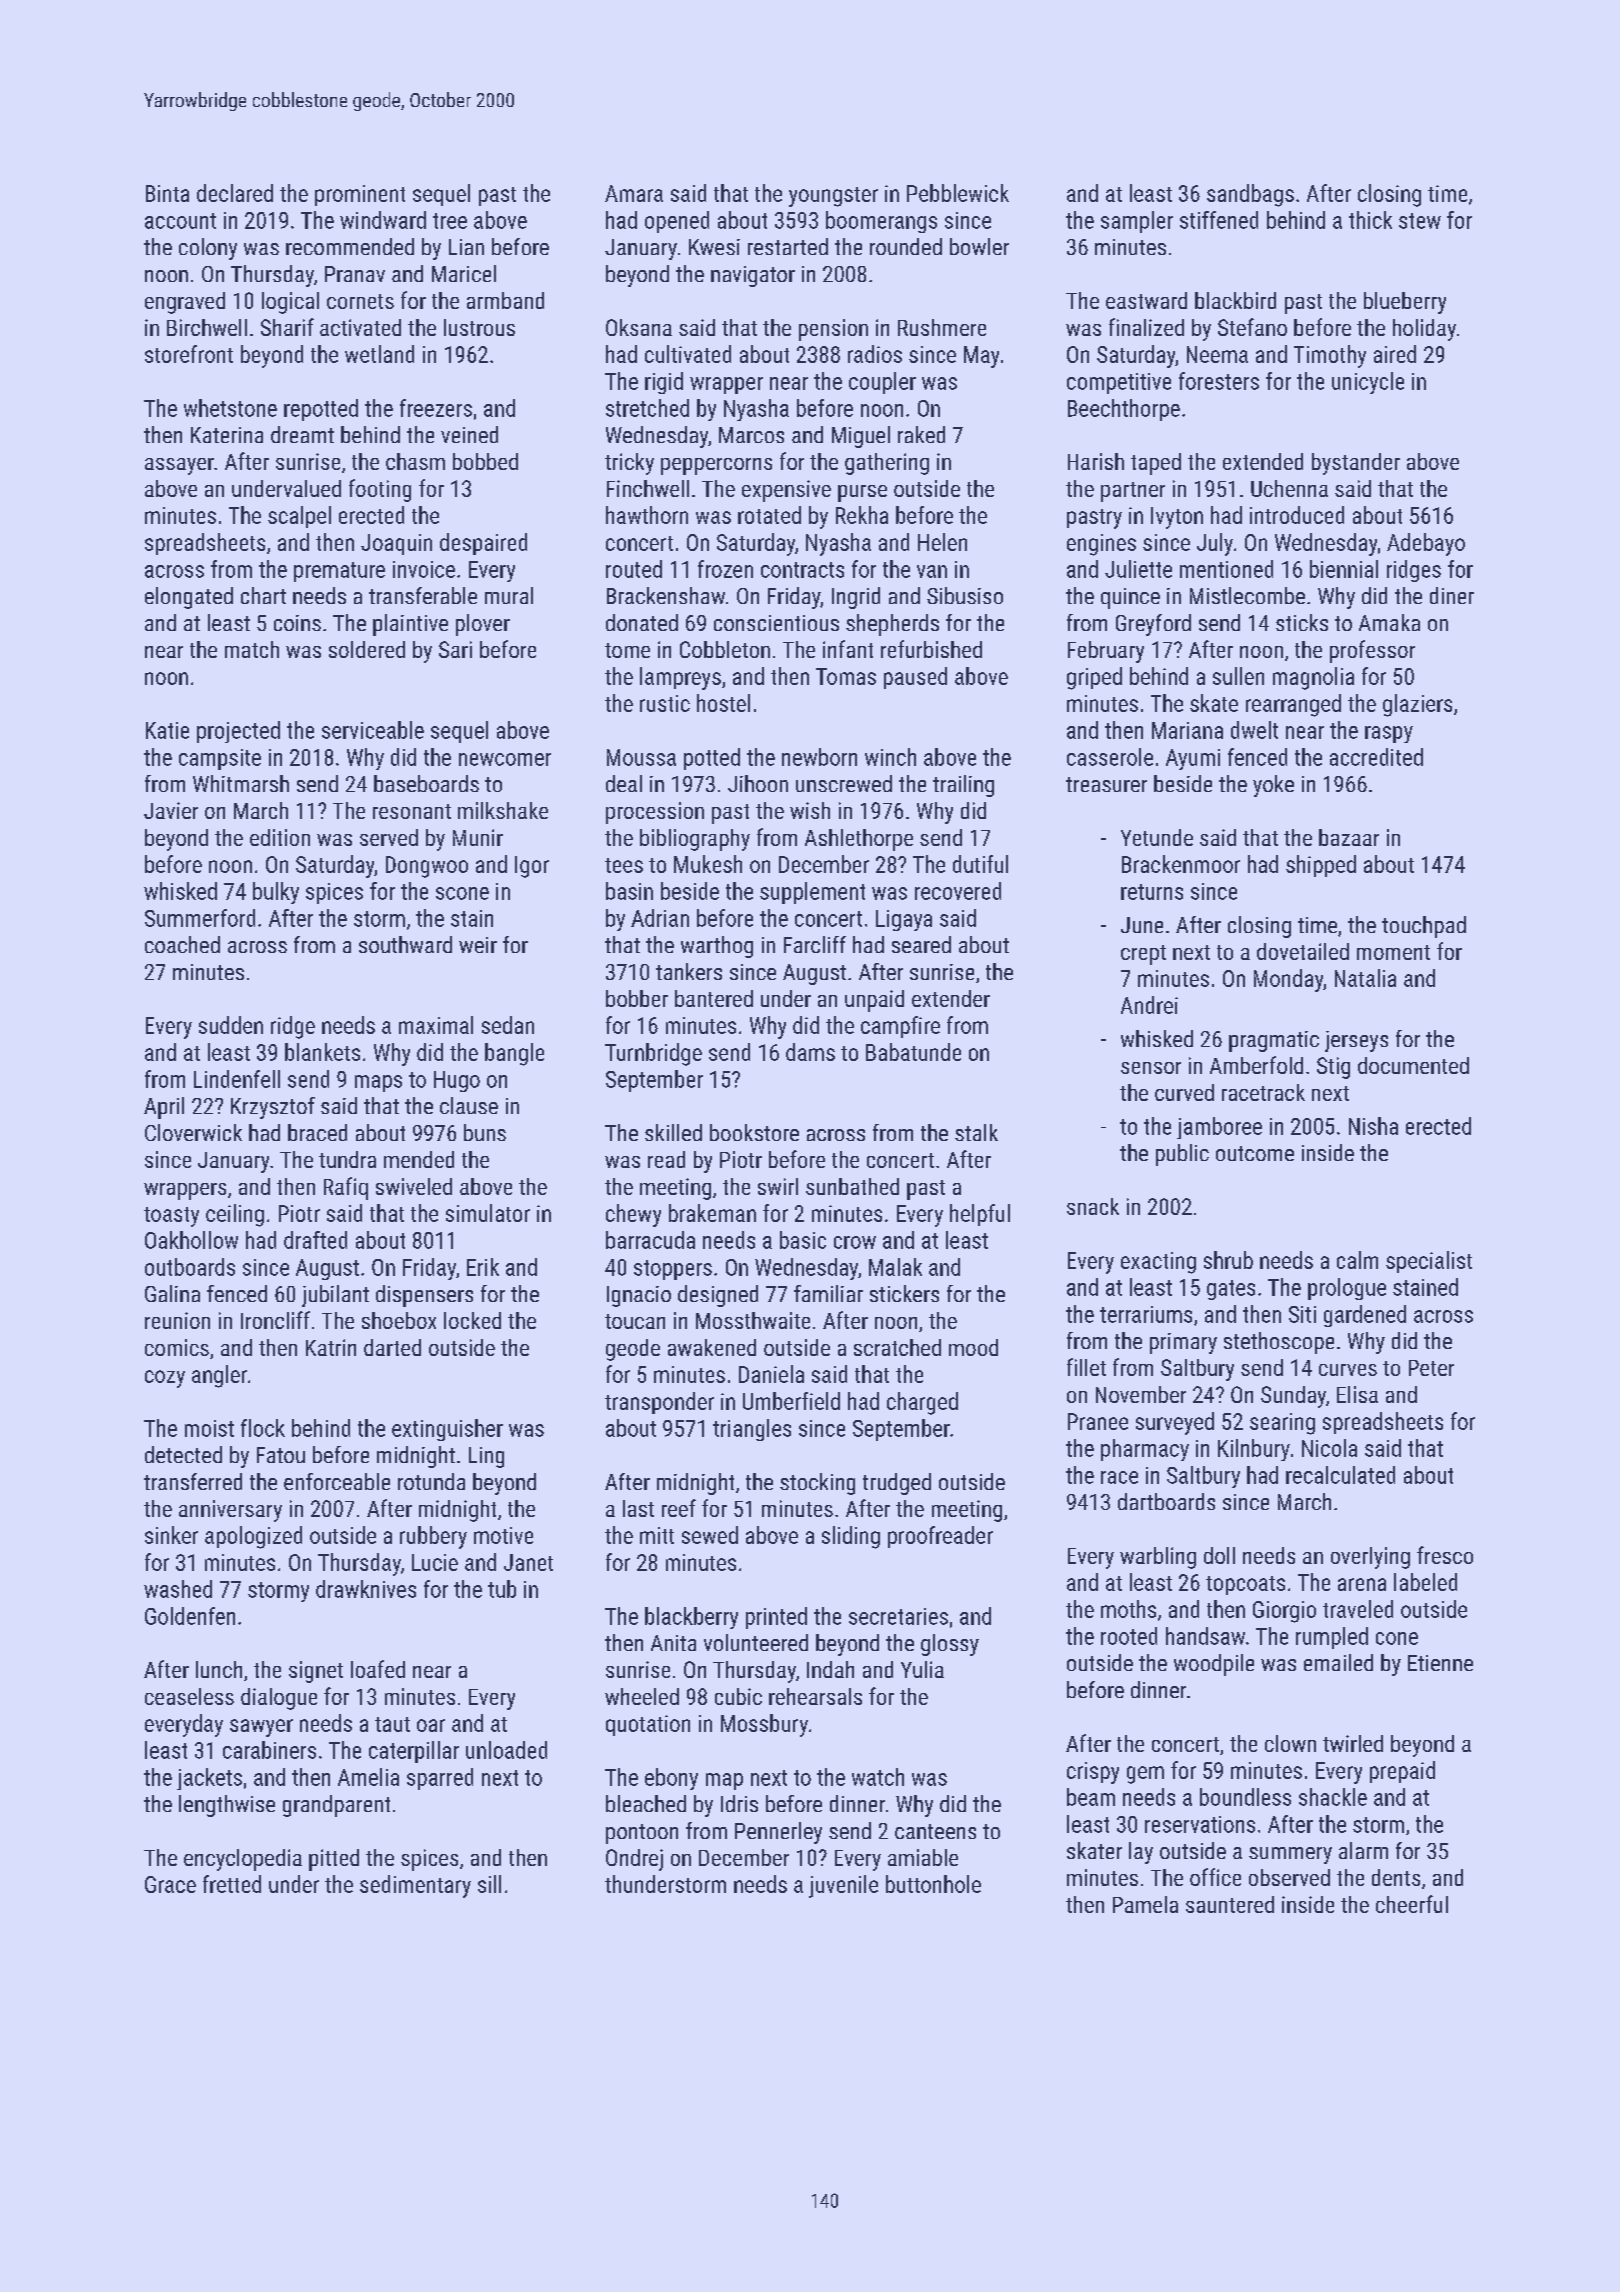  I want to click on blankets, so click(322, 1052).
